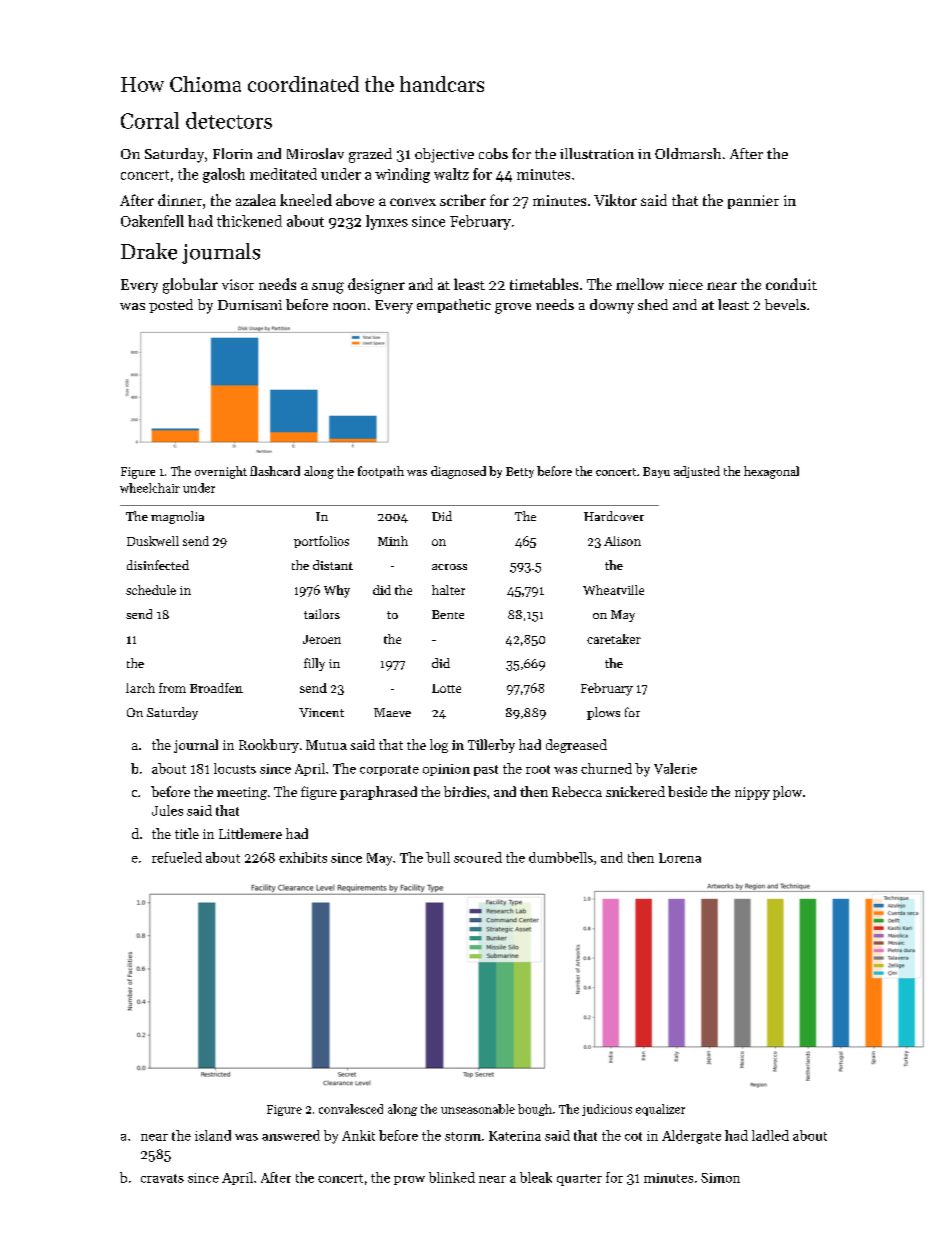 This document has width=952, height=1233. Describe the element at coordinates (688, 153) in the document. I see `Oldmarsh` at that location.
